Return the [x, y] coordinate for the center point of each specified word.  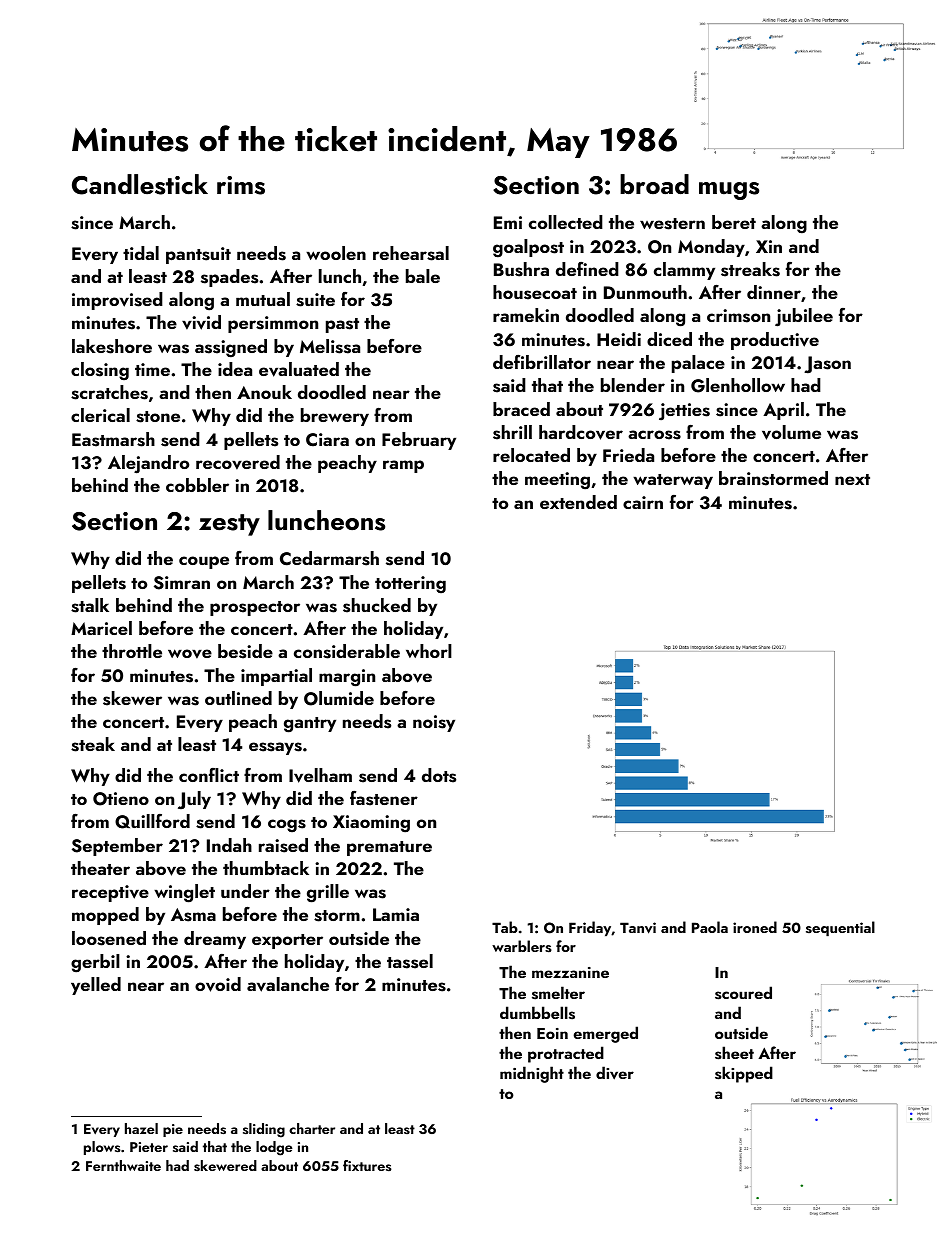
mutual [263, 299]
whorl [429, 651]
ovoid [218, 984]
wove [190, 654]
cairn [643, 502]
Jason [827, 365]
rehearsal [411, 253]
